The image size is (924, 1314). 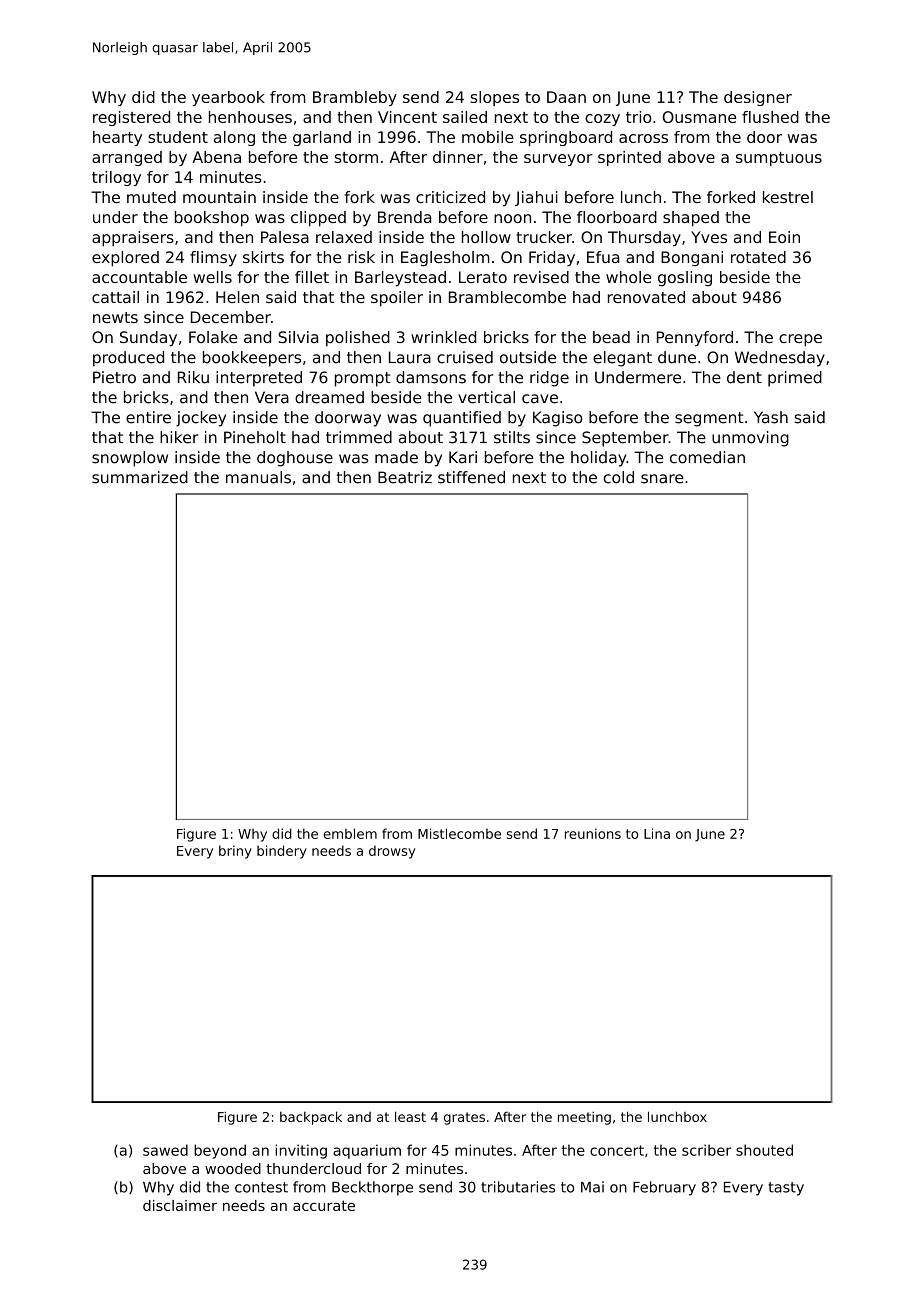 I want to click on designer, so click(x=758, y=98).
